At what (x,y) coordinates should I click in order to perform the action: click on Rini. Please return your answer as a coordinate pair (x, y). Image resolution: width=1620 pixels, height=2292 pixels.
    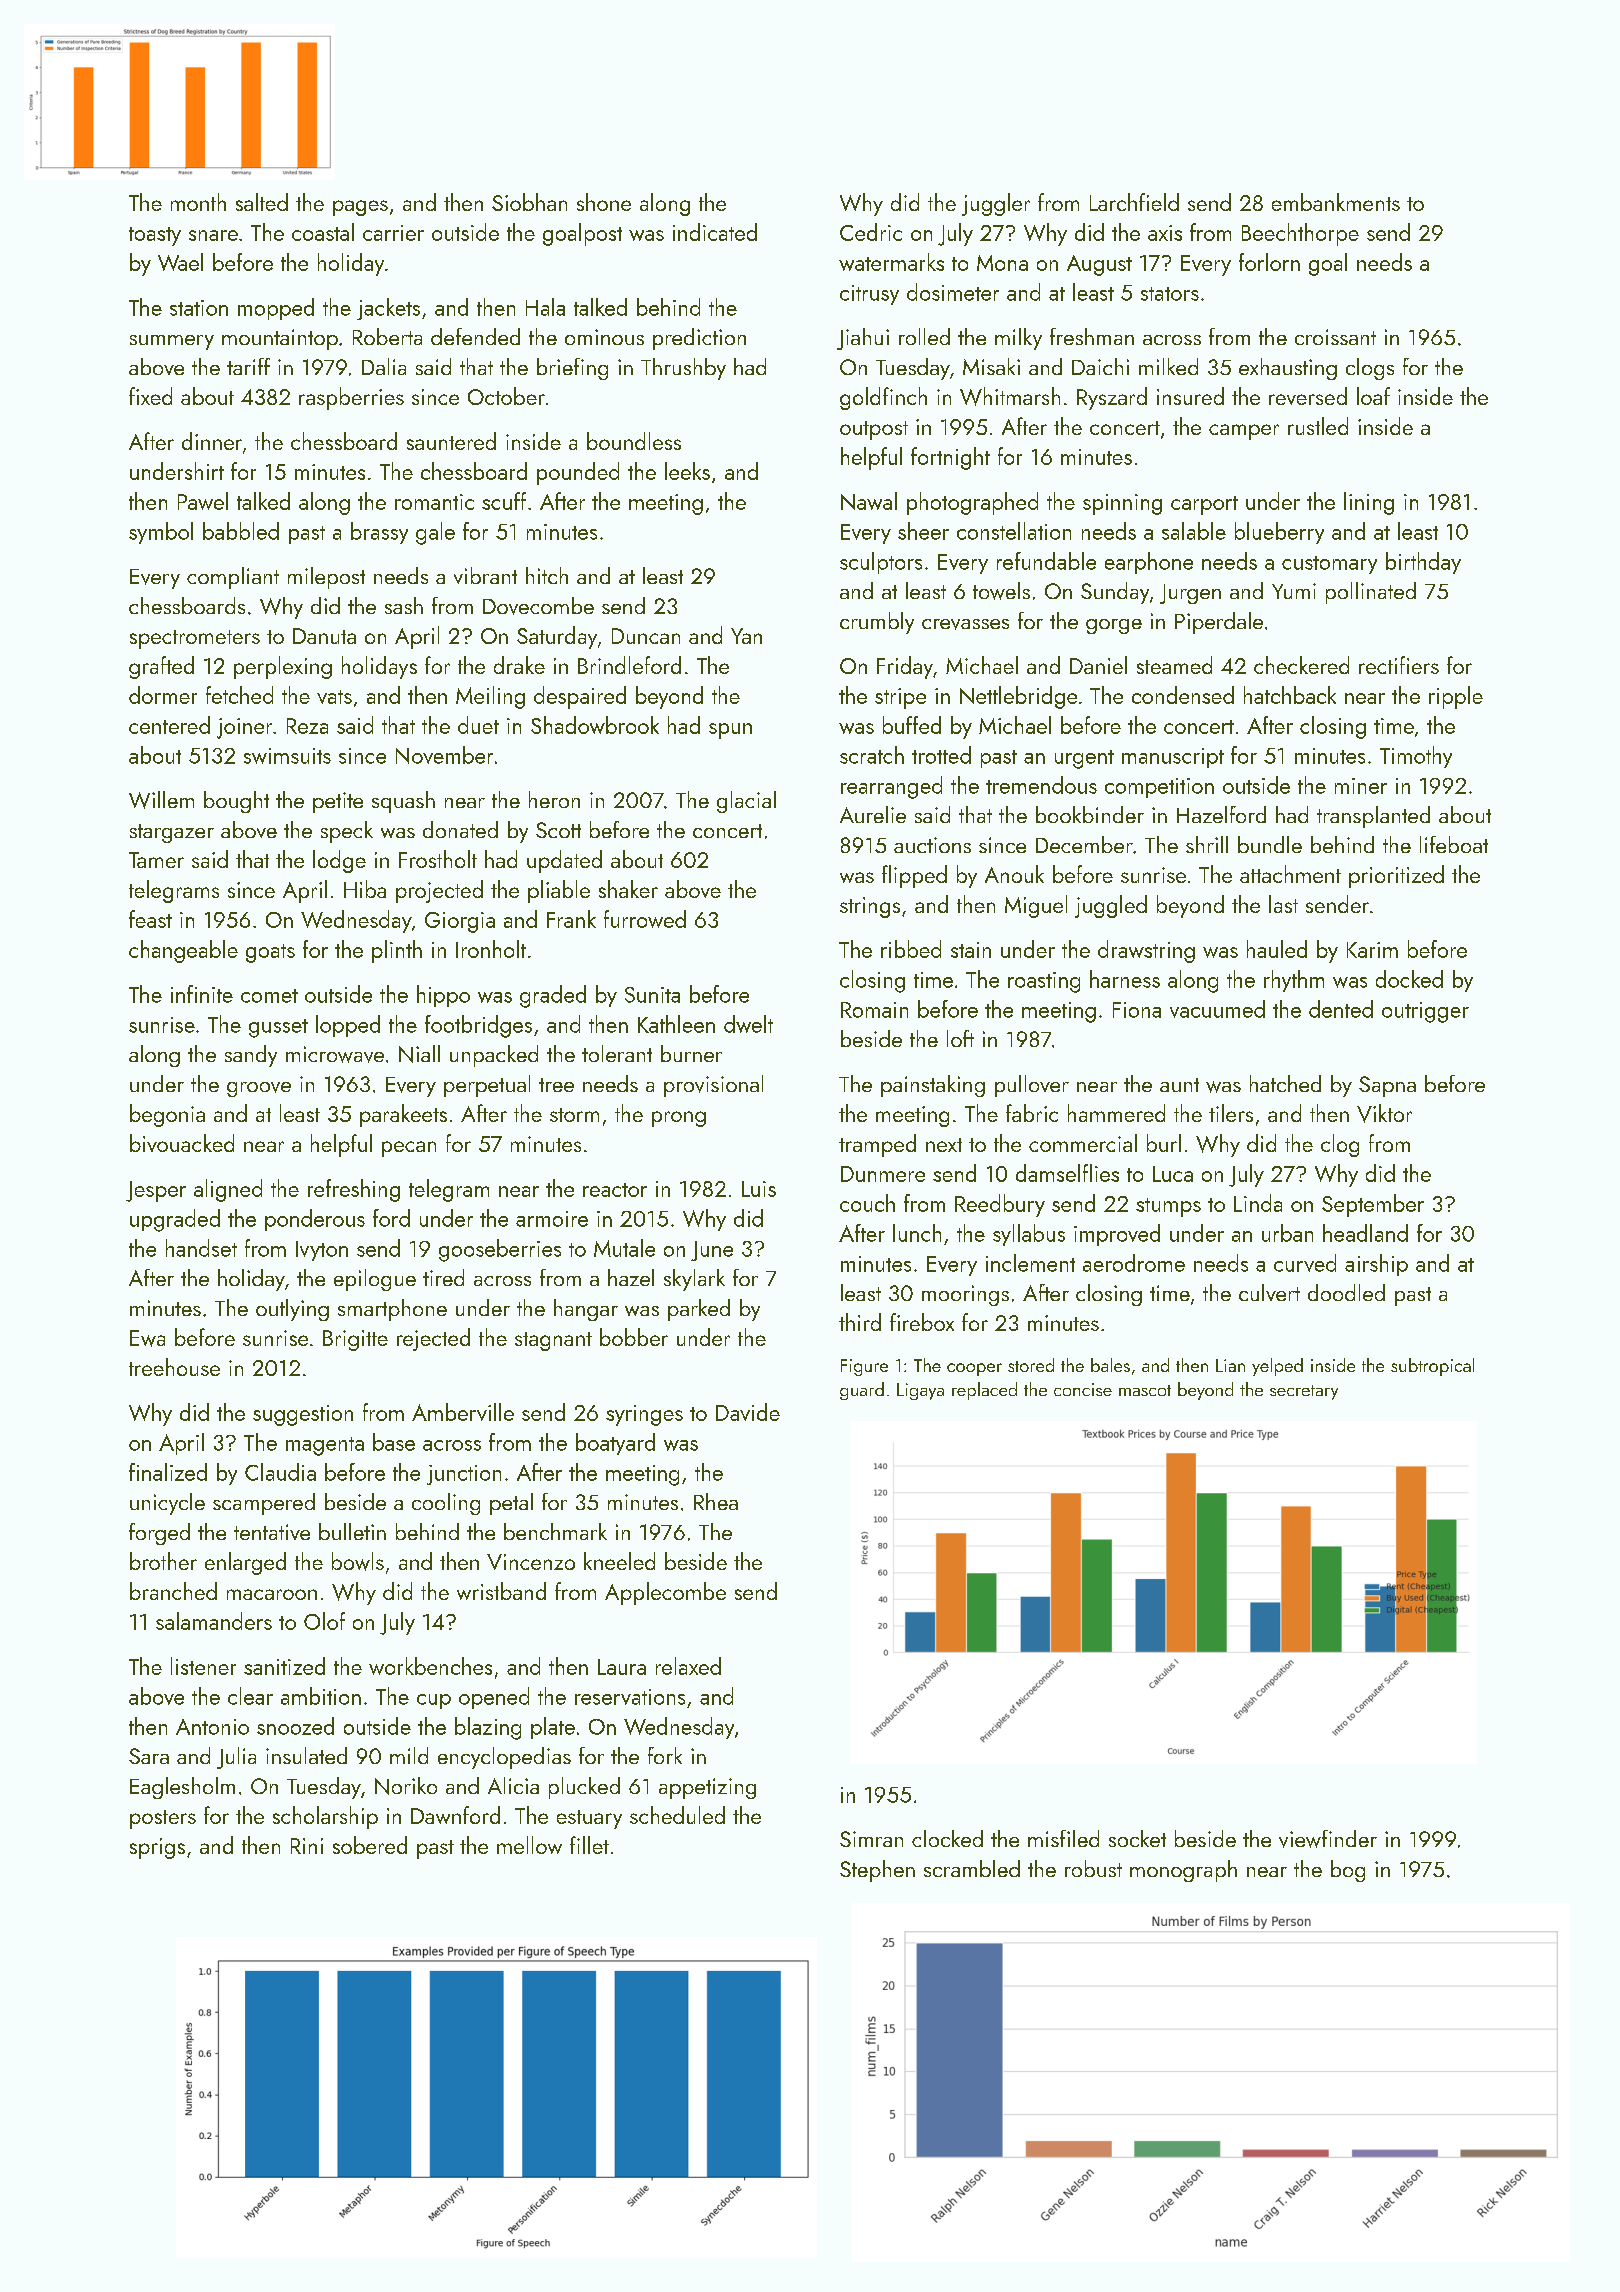
    Looking at the image, I should click on (307, 1846).
